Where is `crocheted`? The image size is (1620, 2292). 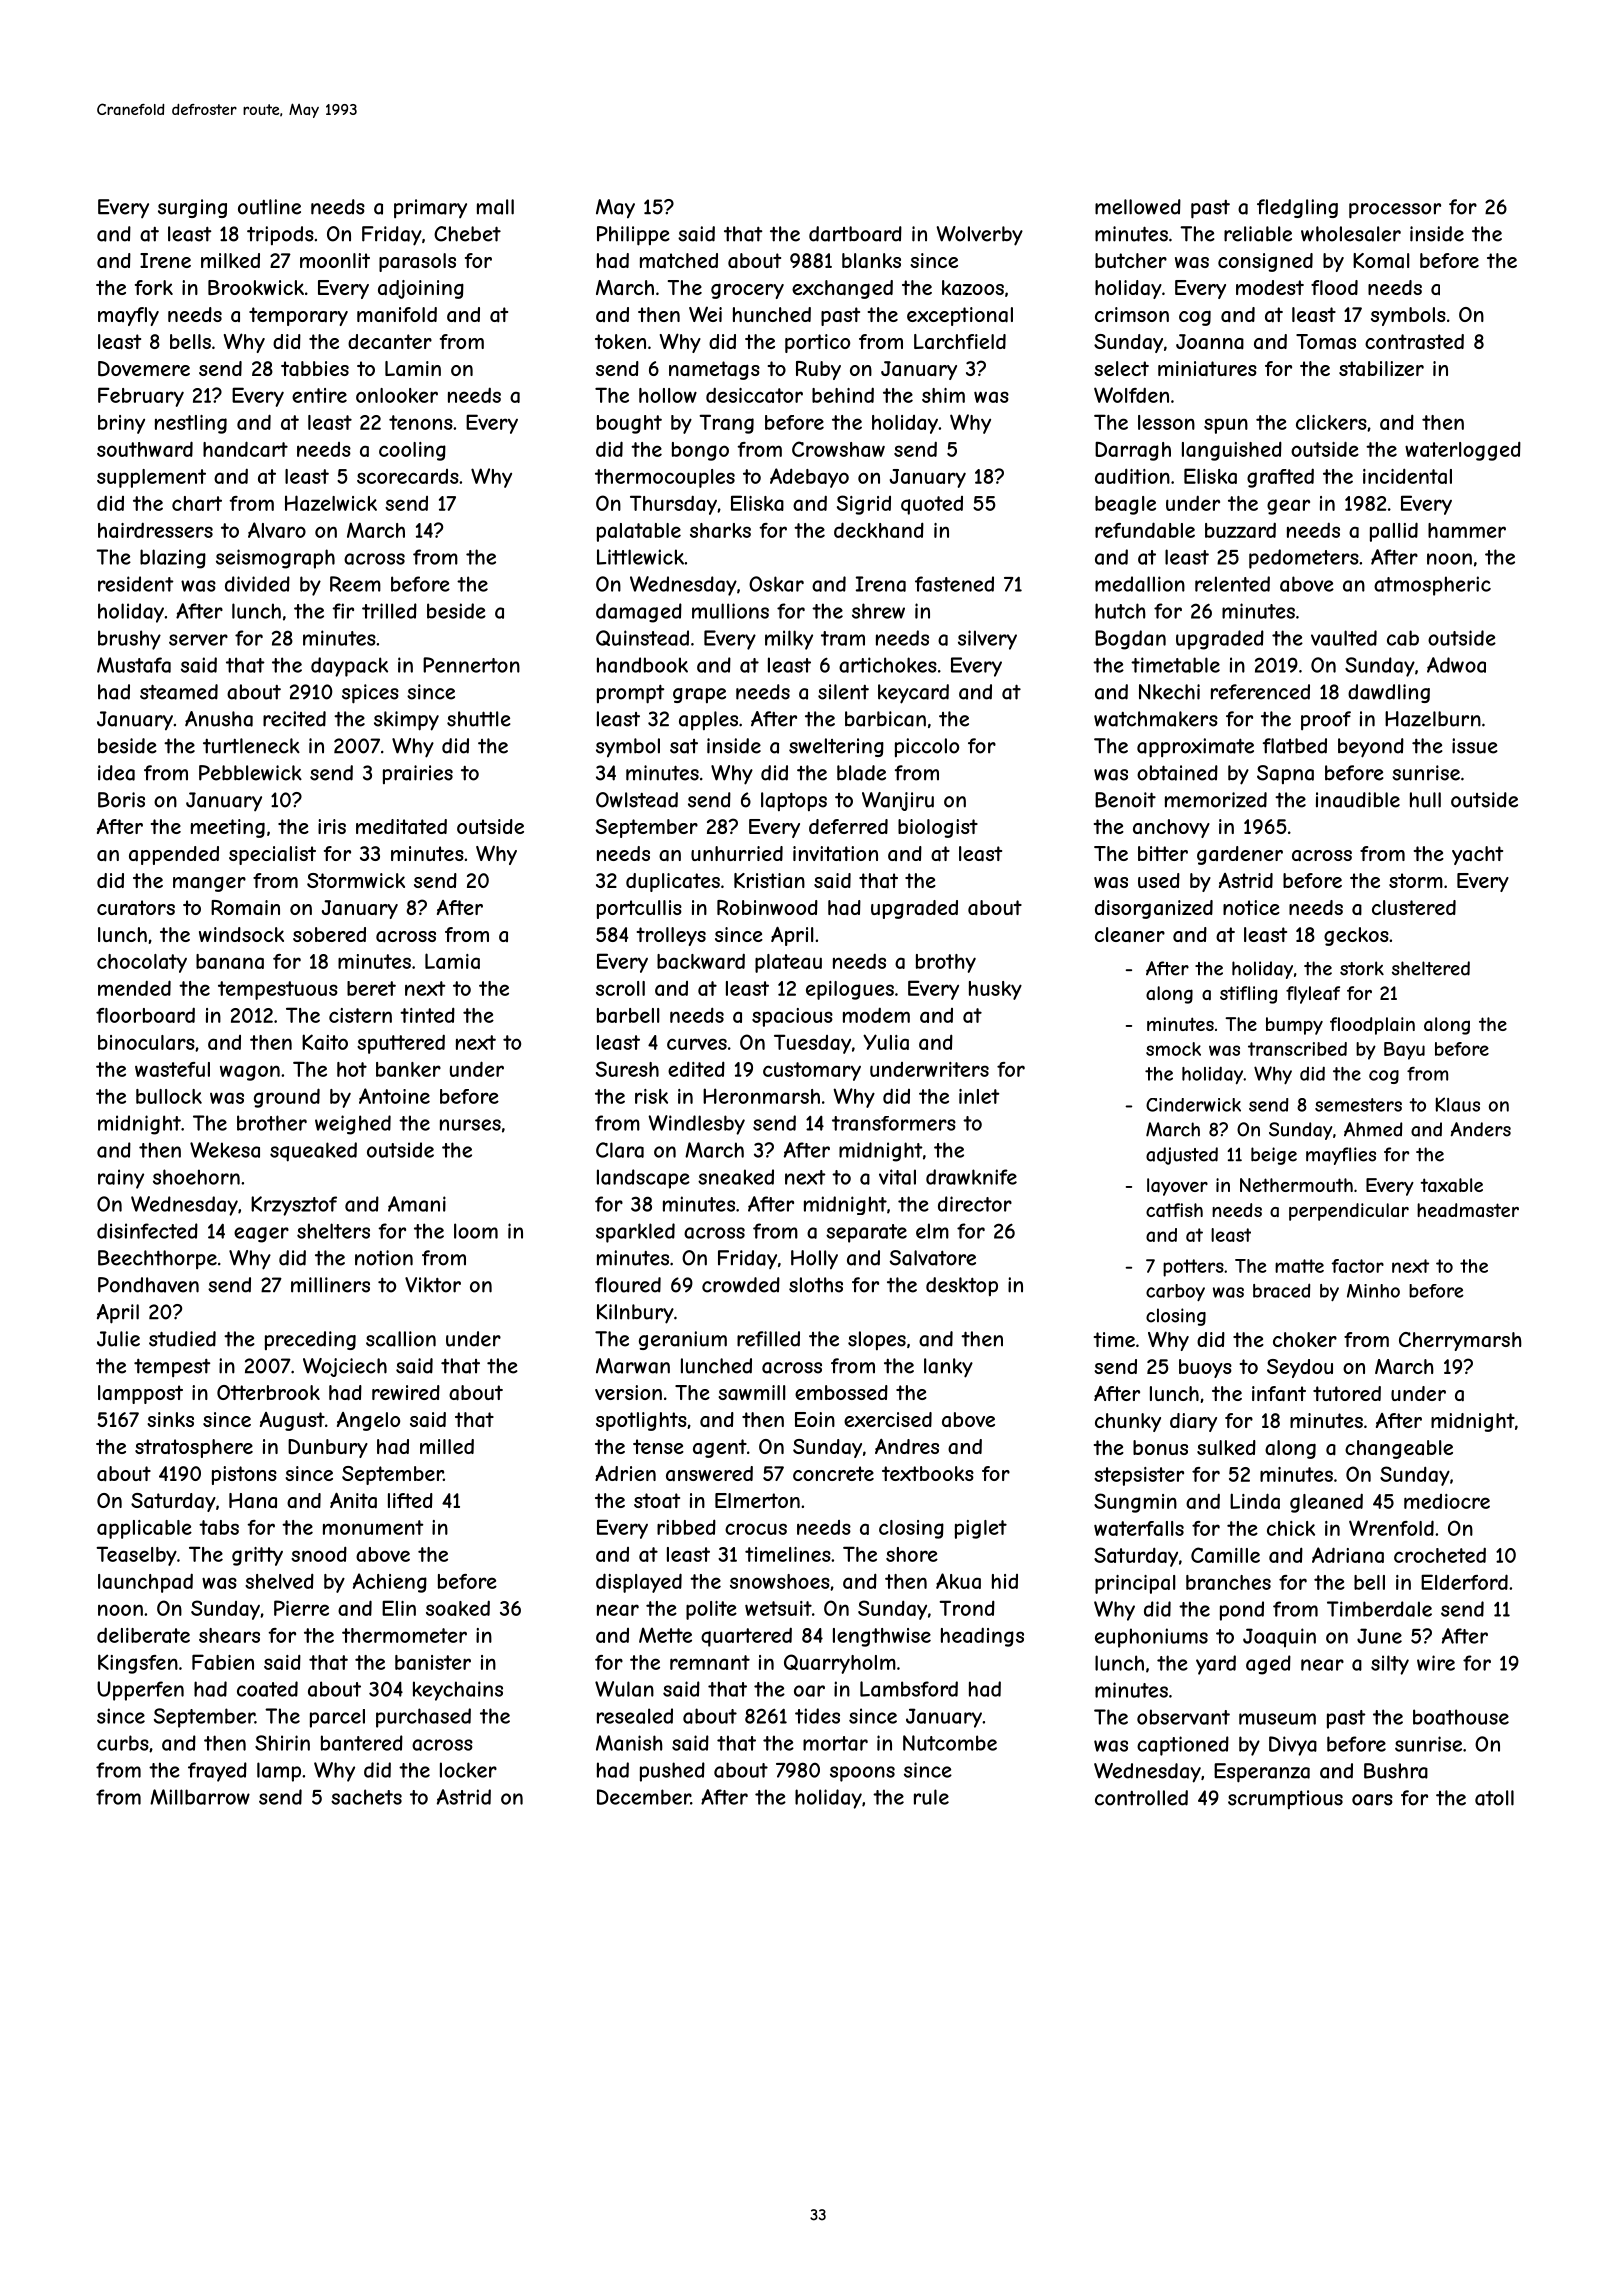
crocheted is located at coordinates (1440, 1555).
